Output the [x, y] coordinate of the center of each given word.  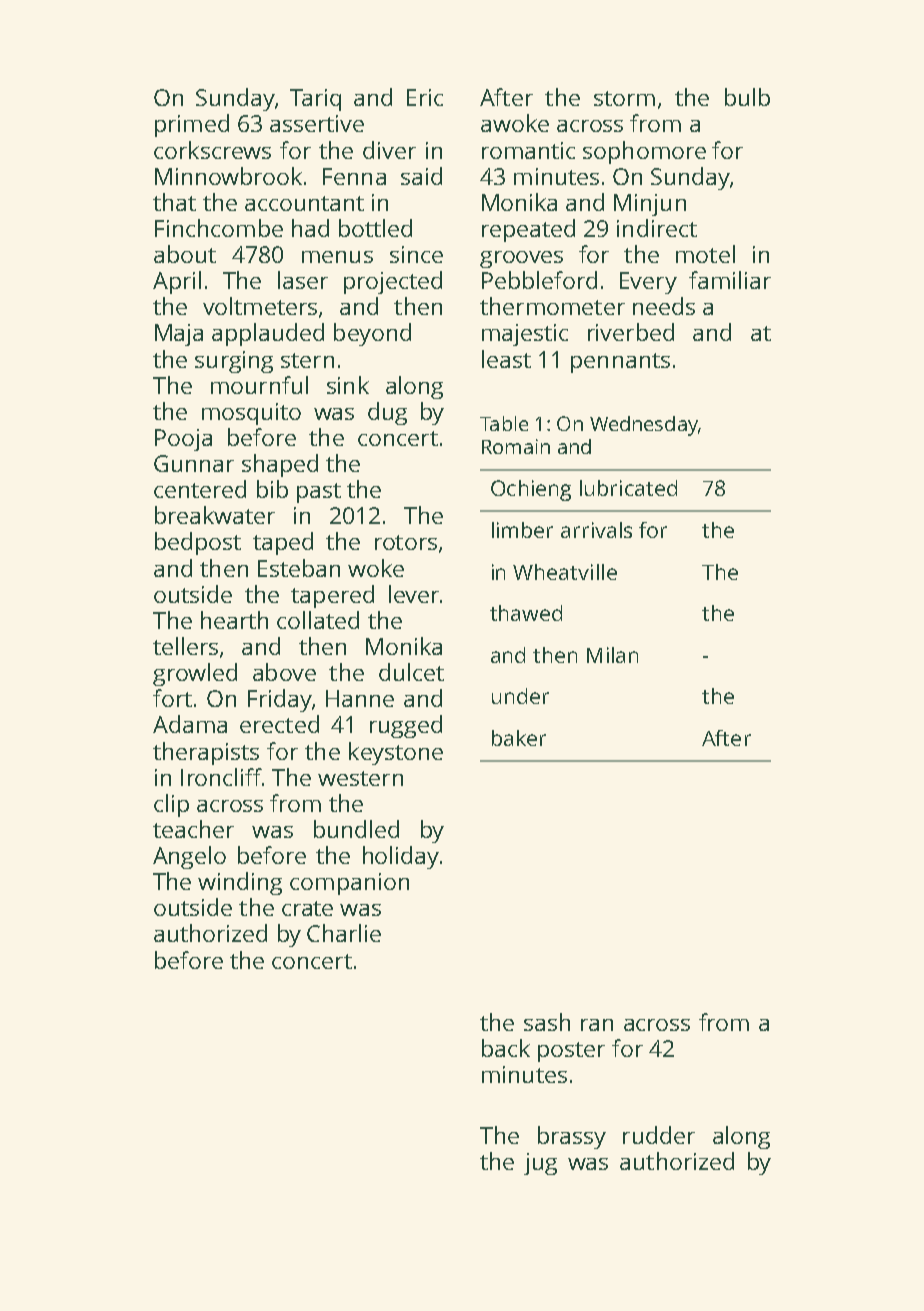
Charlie [344, 933]
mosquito [251, 414]
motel [705, 254]
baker [519, 738]
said [421, 176]
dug [387, 413]
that [174, 202]
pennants [620, 363]
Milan [612, 655]
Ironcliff [221, 777]
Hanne [360, 698]
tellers [185, 646]
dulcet [411, 672]
